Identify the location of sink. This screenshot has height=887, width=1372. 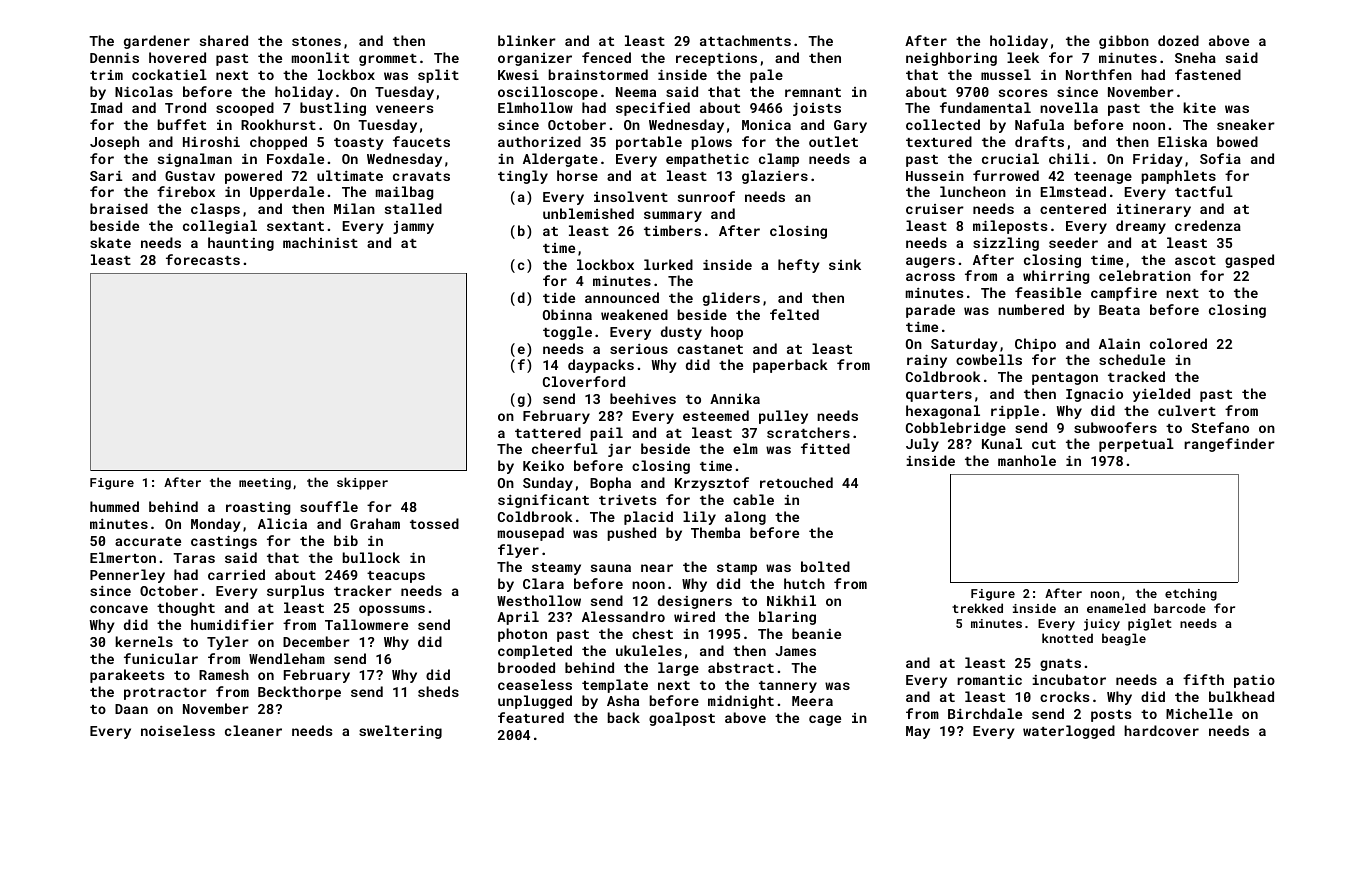
(845, 264).
